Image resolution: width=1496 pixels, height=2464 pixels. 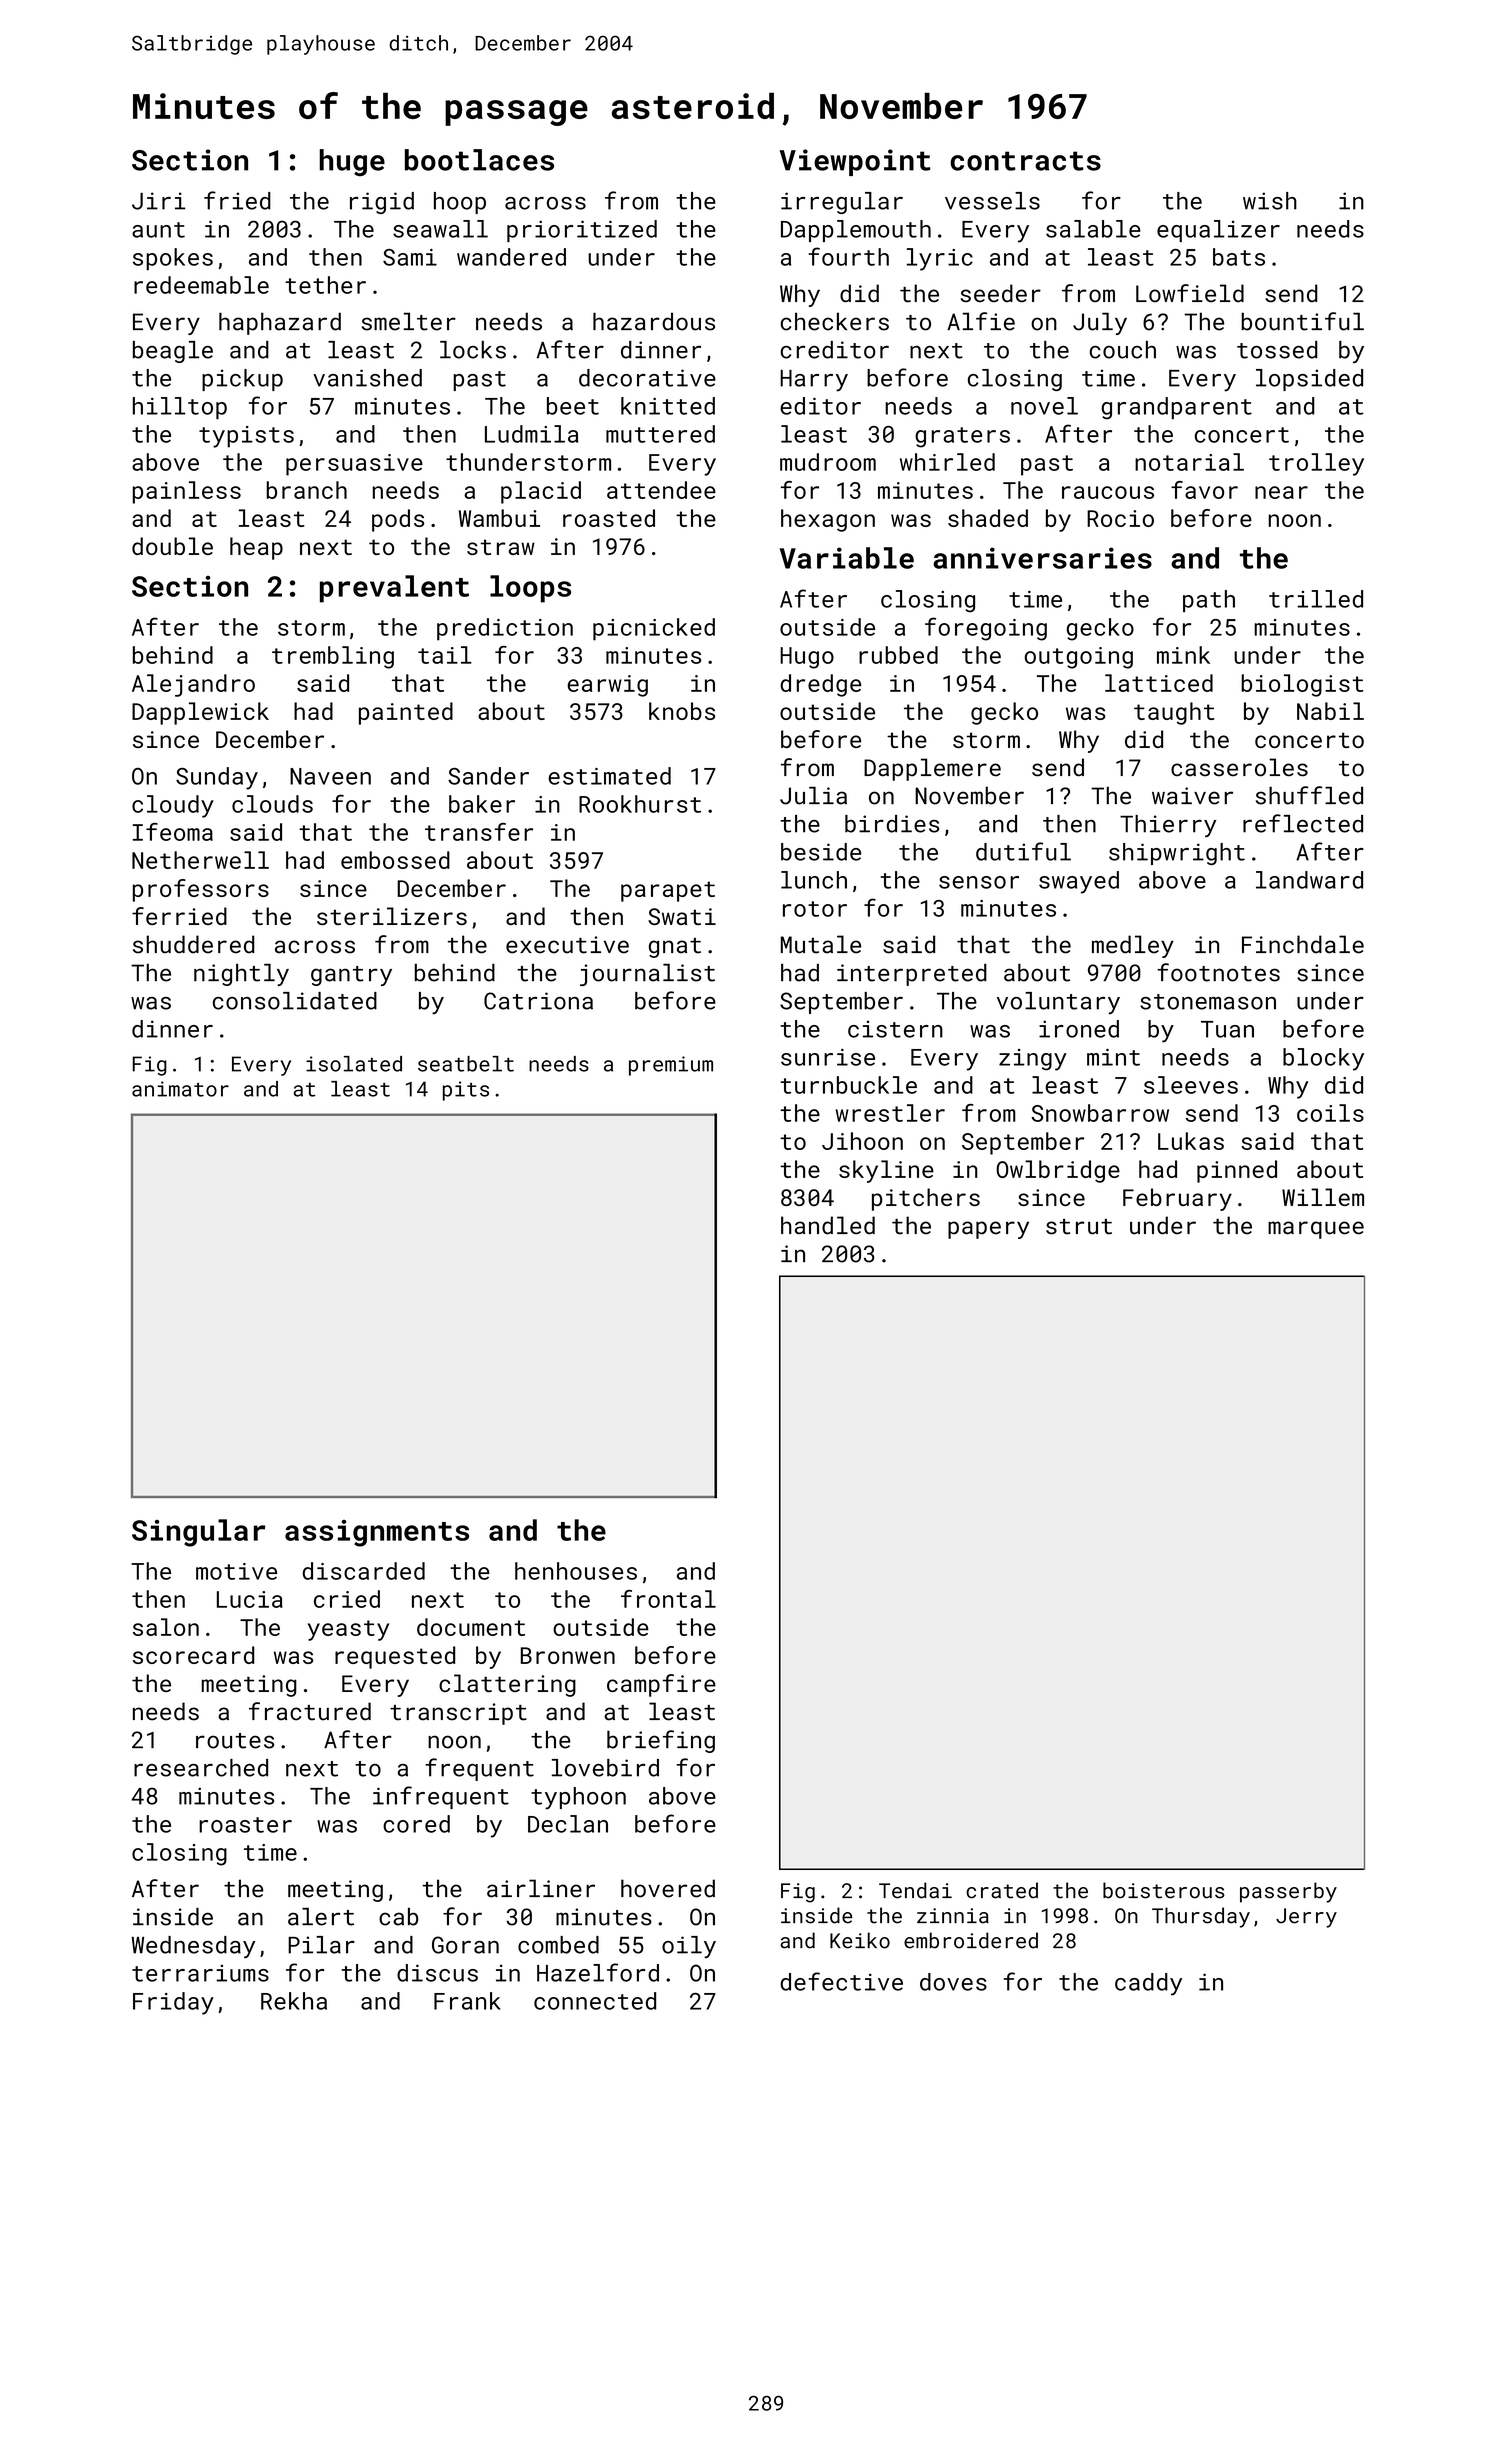 I want to click on Willem, so click(x=1323, y=1197).
